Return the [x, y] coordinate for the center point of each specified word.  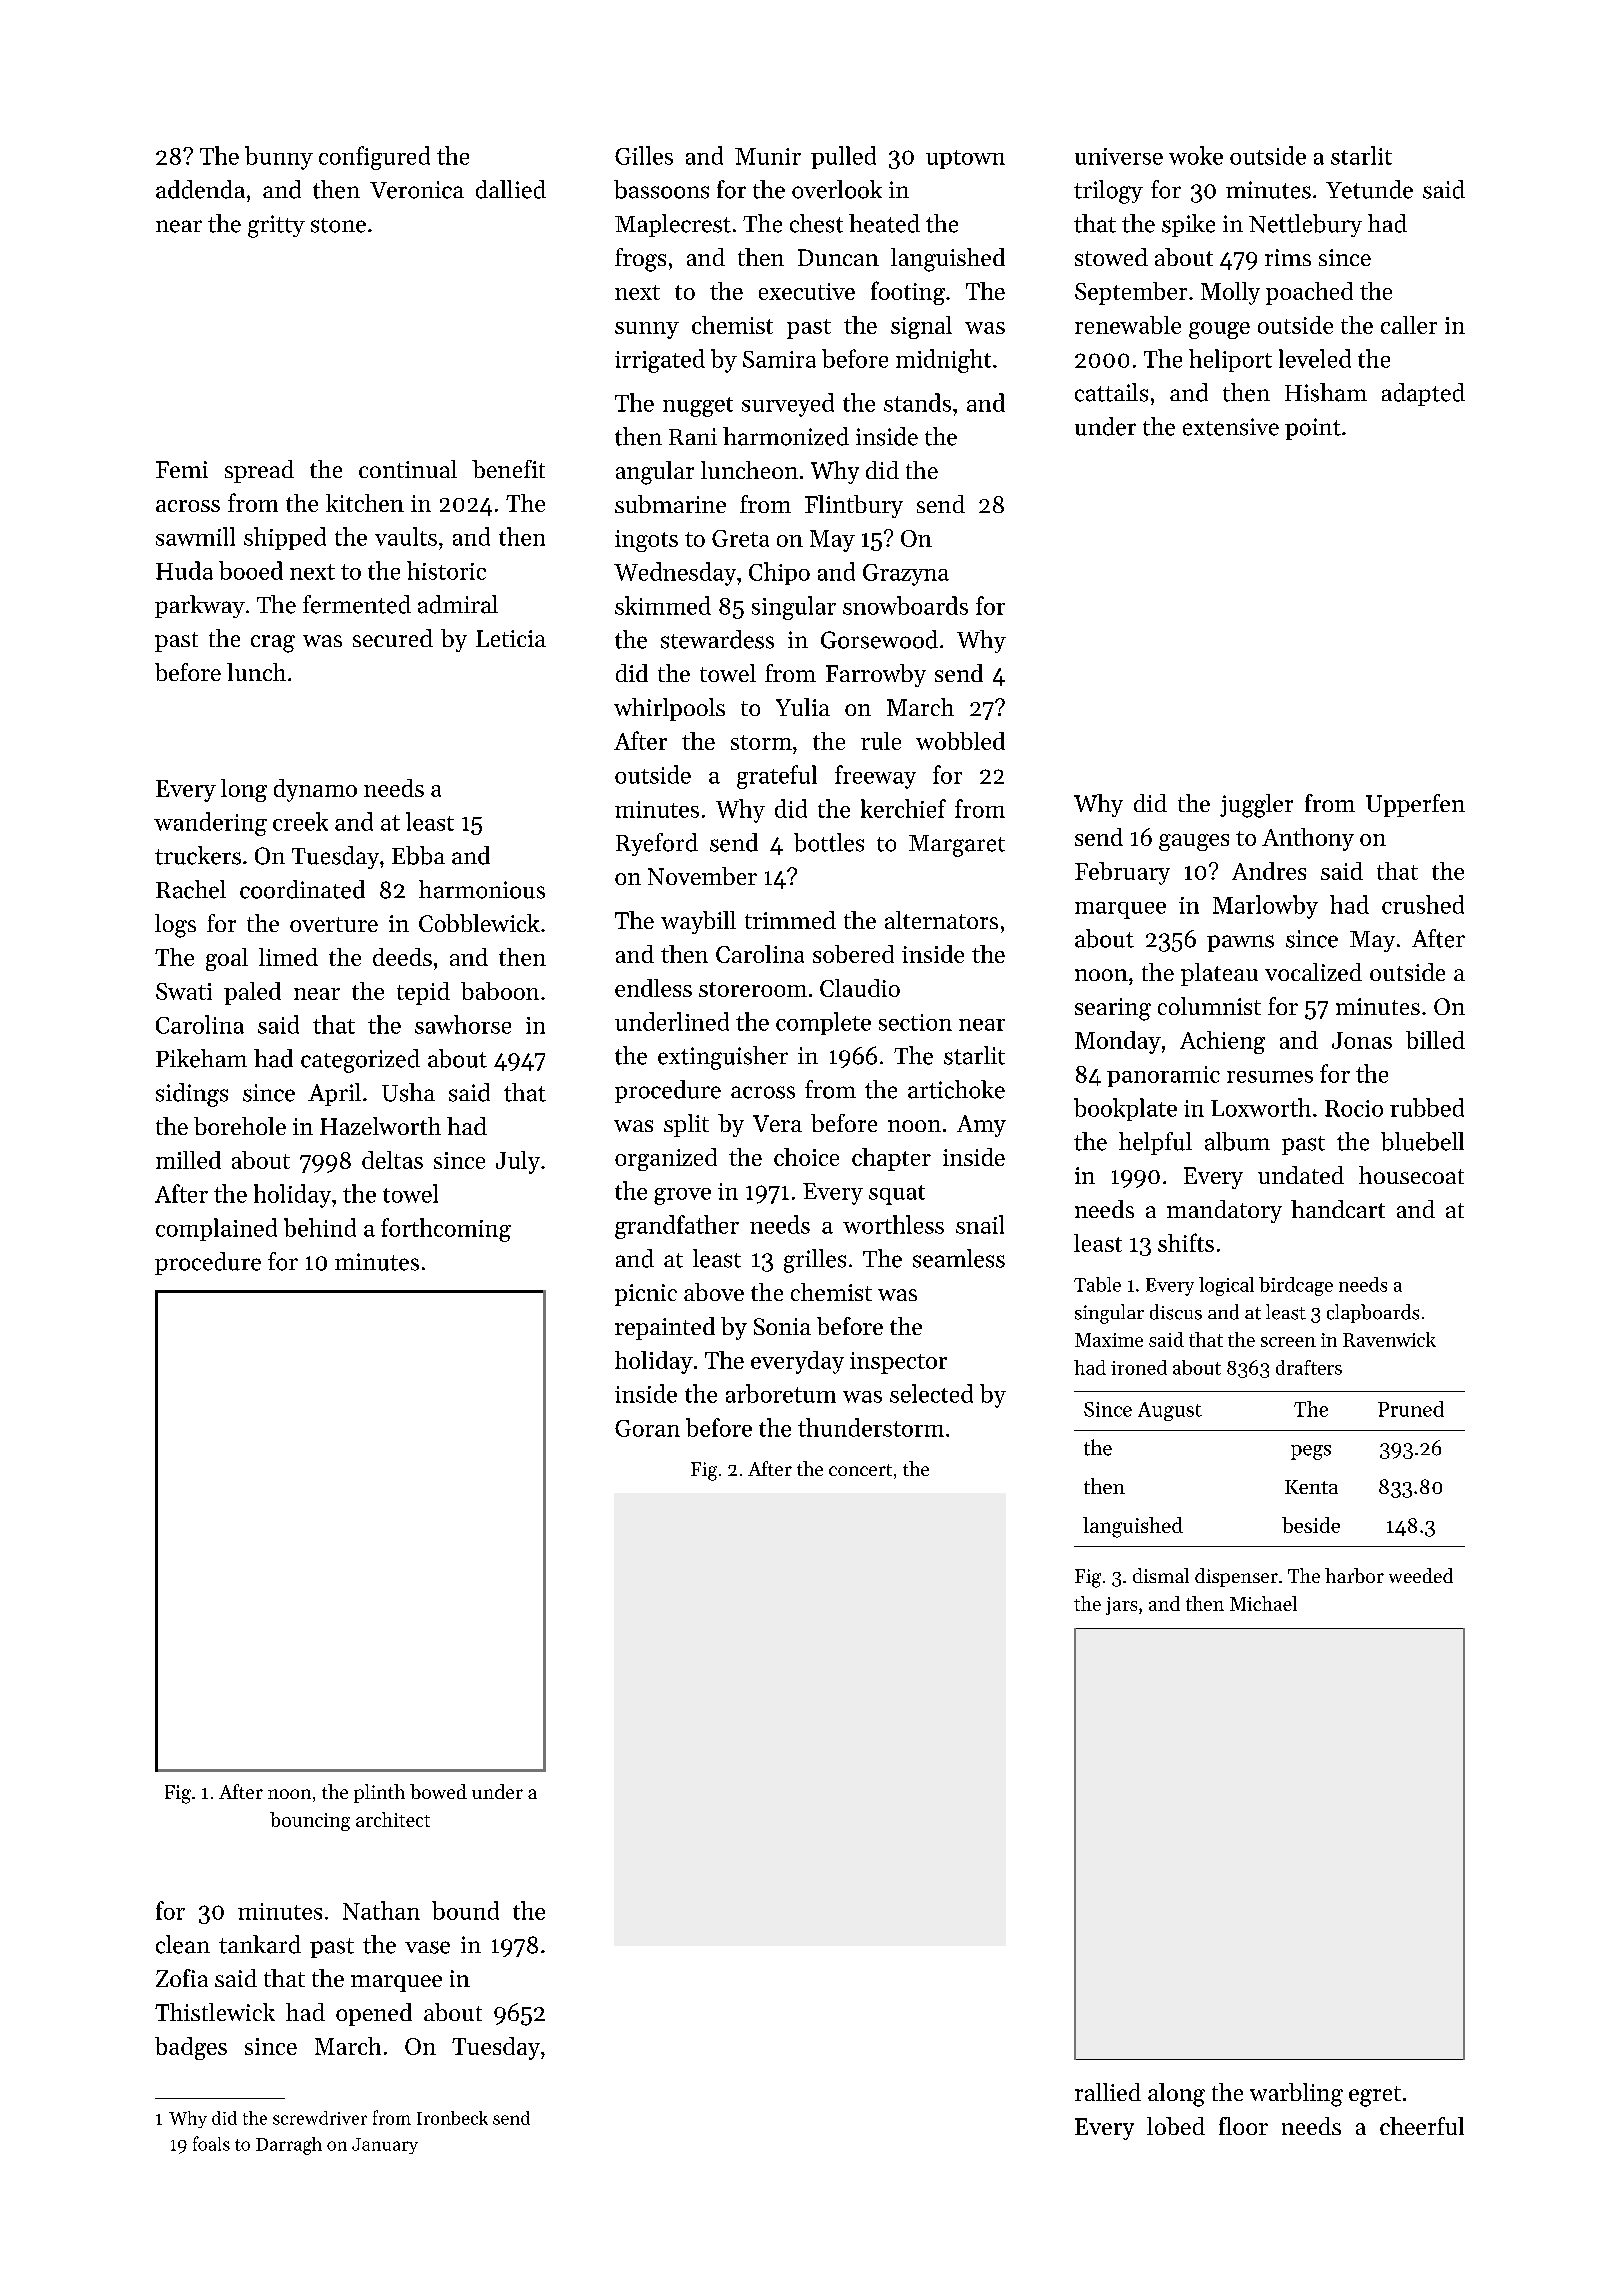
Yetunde [1369, 189]
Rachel [191, 889]
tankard [260, 1944]
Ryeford [657, 844]
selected [931, 1393]
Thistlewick [215, 2012]
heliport [1230, 360]
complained [216, 1229]
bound [465, 1910]
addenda [200, 189]
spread [259, 471]
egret [1375, 2096]
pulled [843, 157]
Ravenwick [1389, 1339]
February [1122, 873]
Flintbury [854, 506]
